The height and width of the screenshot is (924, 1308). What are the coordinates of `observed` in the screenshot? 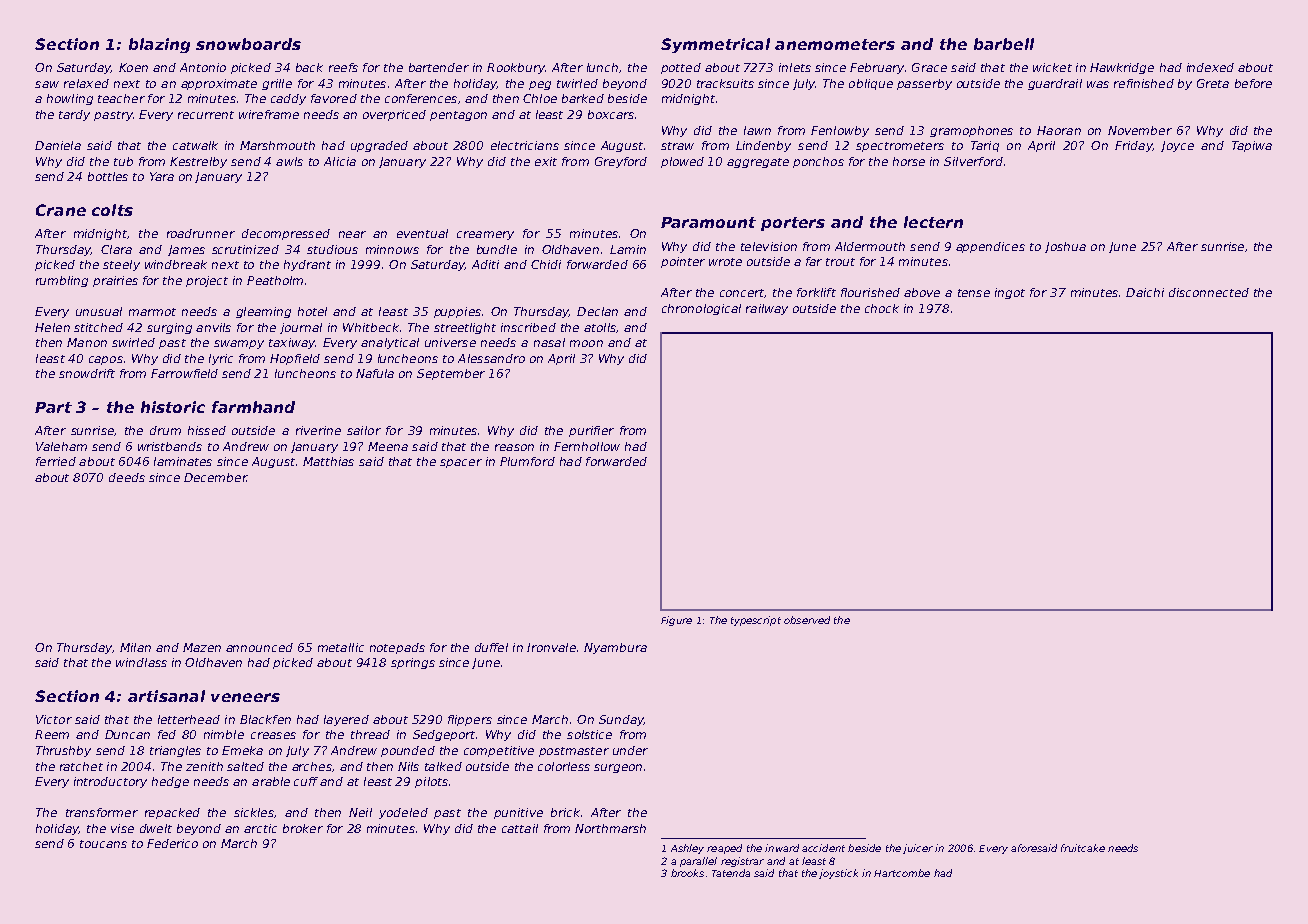 It's located at (807, 620).
